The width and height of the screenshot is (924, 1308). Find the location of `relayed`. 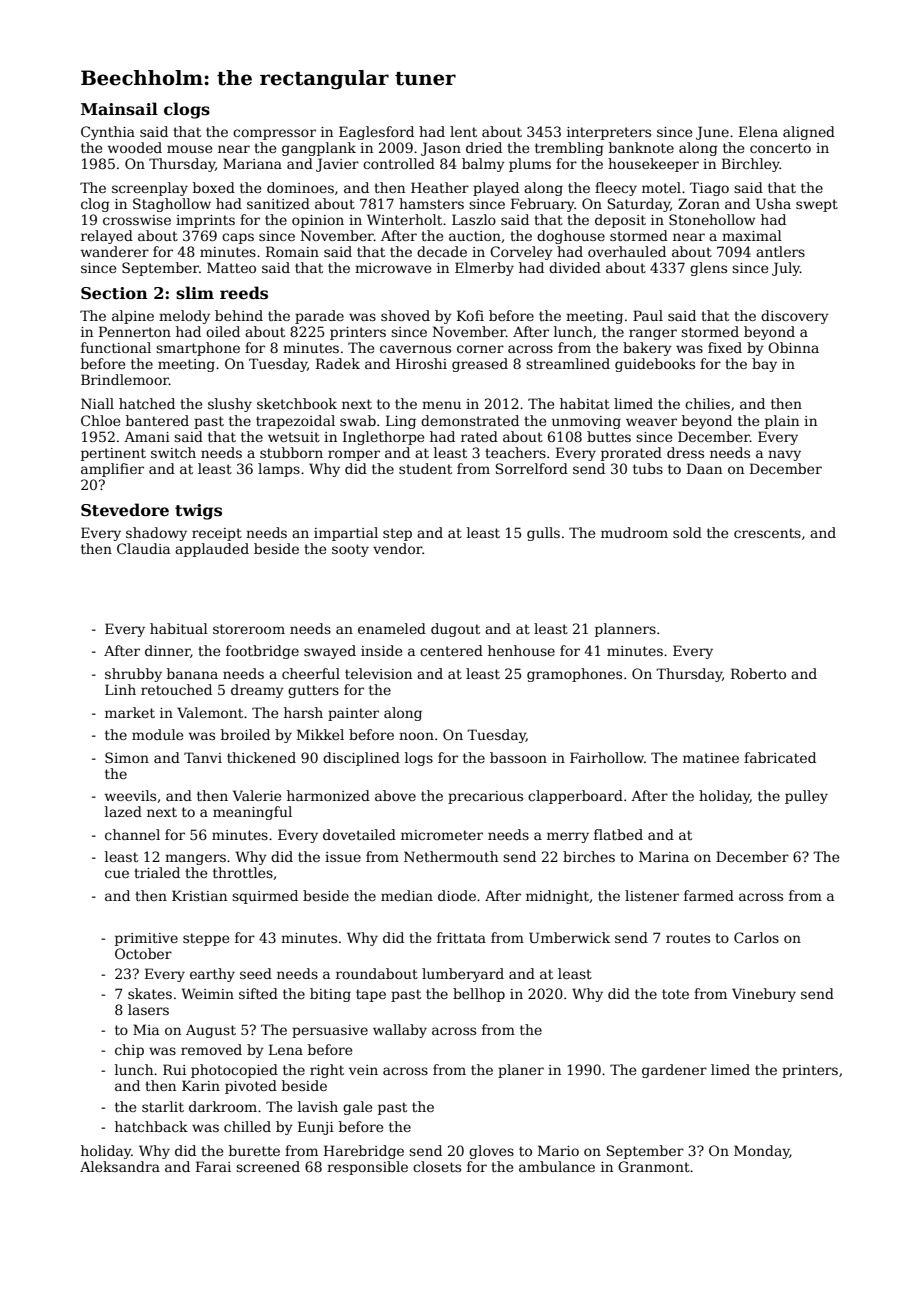

relayed is located at coordinates (107, 237).
